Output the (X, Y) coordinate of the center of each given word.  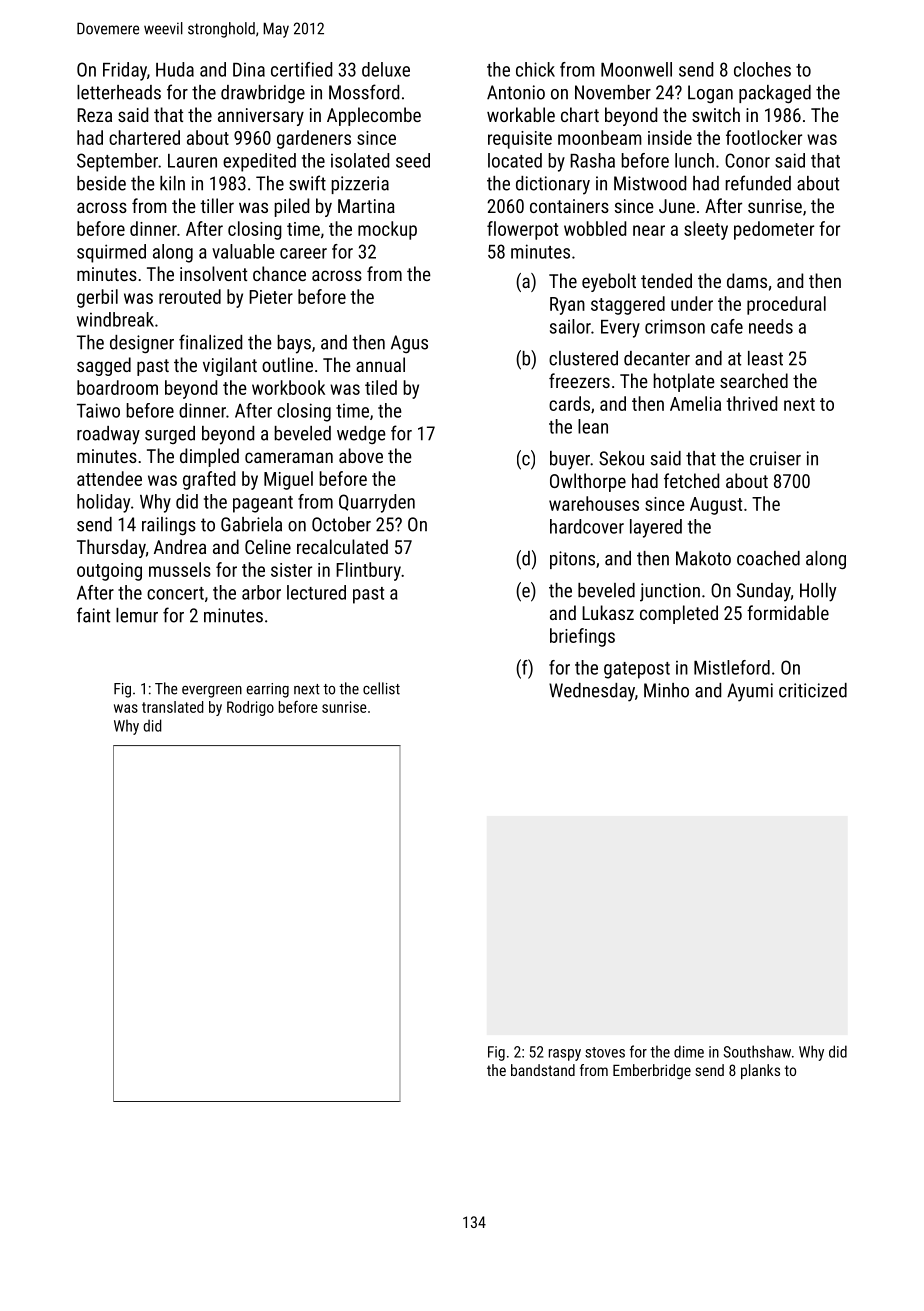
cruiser (775, 458)
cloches (762, 69)
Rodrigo (250, 708)
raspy (565, 1055)
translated (173, 707)
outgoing (109, 572)
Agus (409, 344)
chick (535, 69)
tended (666, 280)
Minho (666, 690)
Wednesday (592, 692)
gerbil (97, 298)
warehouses (594, 503)
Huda (175, 69)
